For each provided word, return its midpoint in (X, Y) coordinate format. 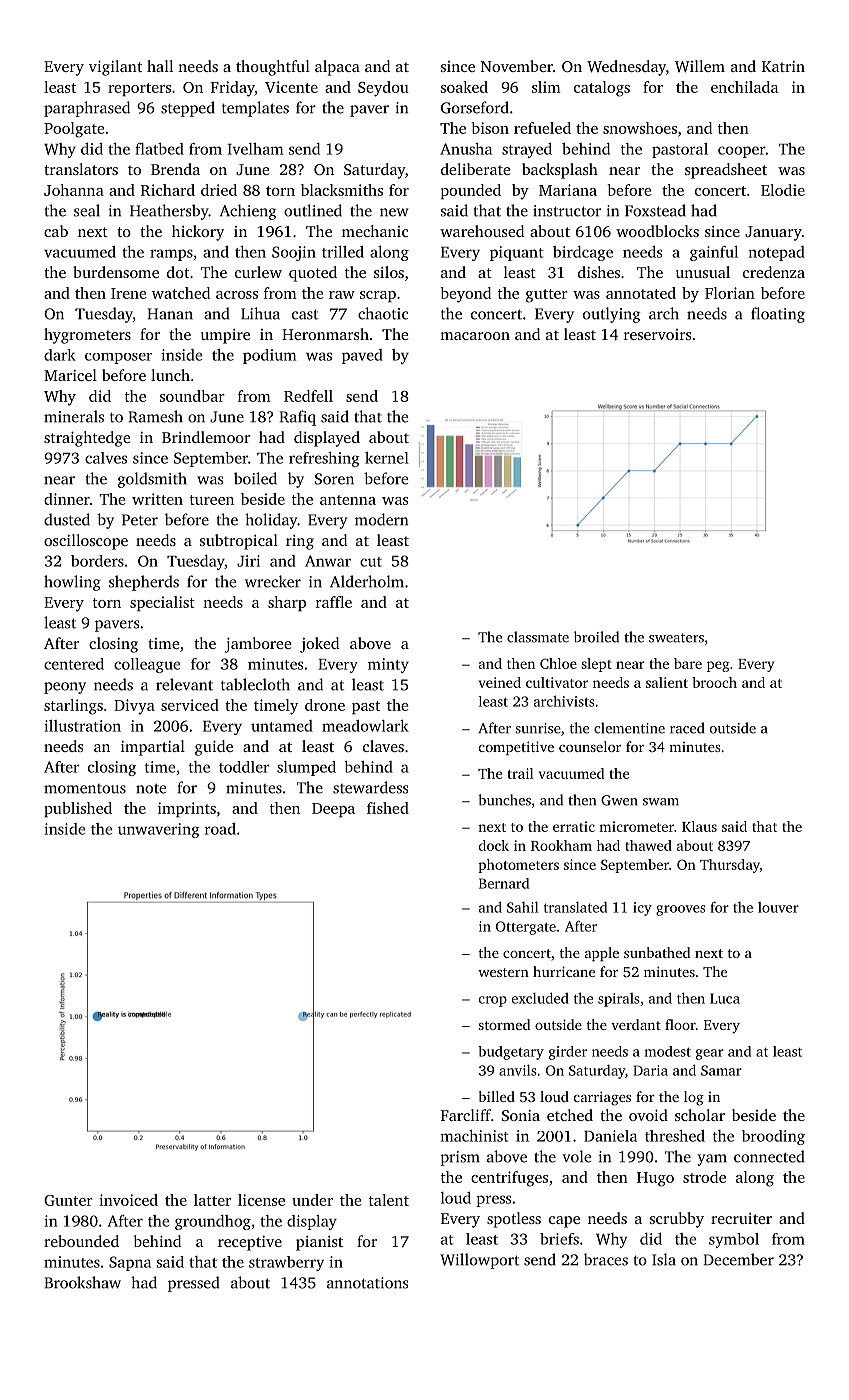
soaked (464, 87)
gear (710, 1054)
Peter (140, 520)
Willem (700, 66)
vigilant (115, 68)
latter (212, 1200)
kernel (387, 458)
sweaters (676, 638)
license (261, 1200)
